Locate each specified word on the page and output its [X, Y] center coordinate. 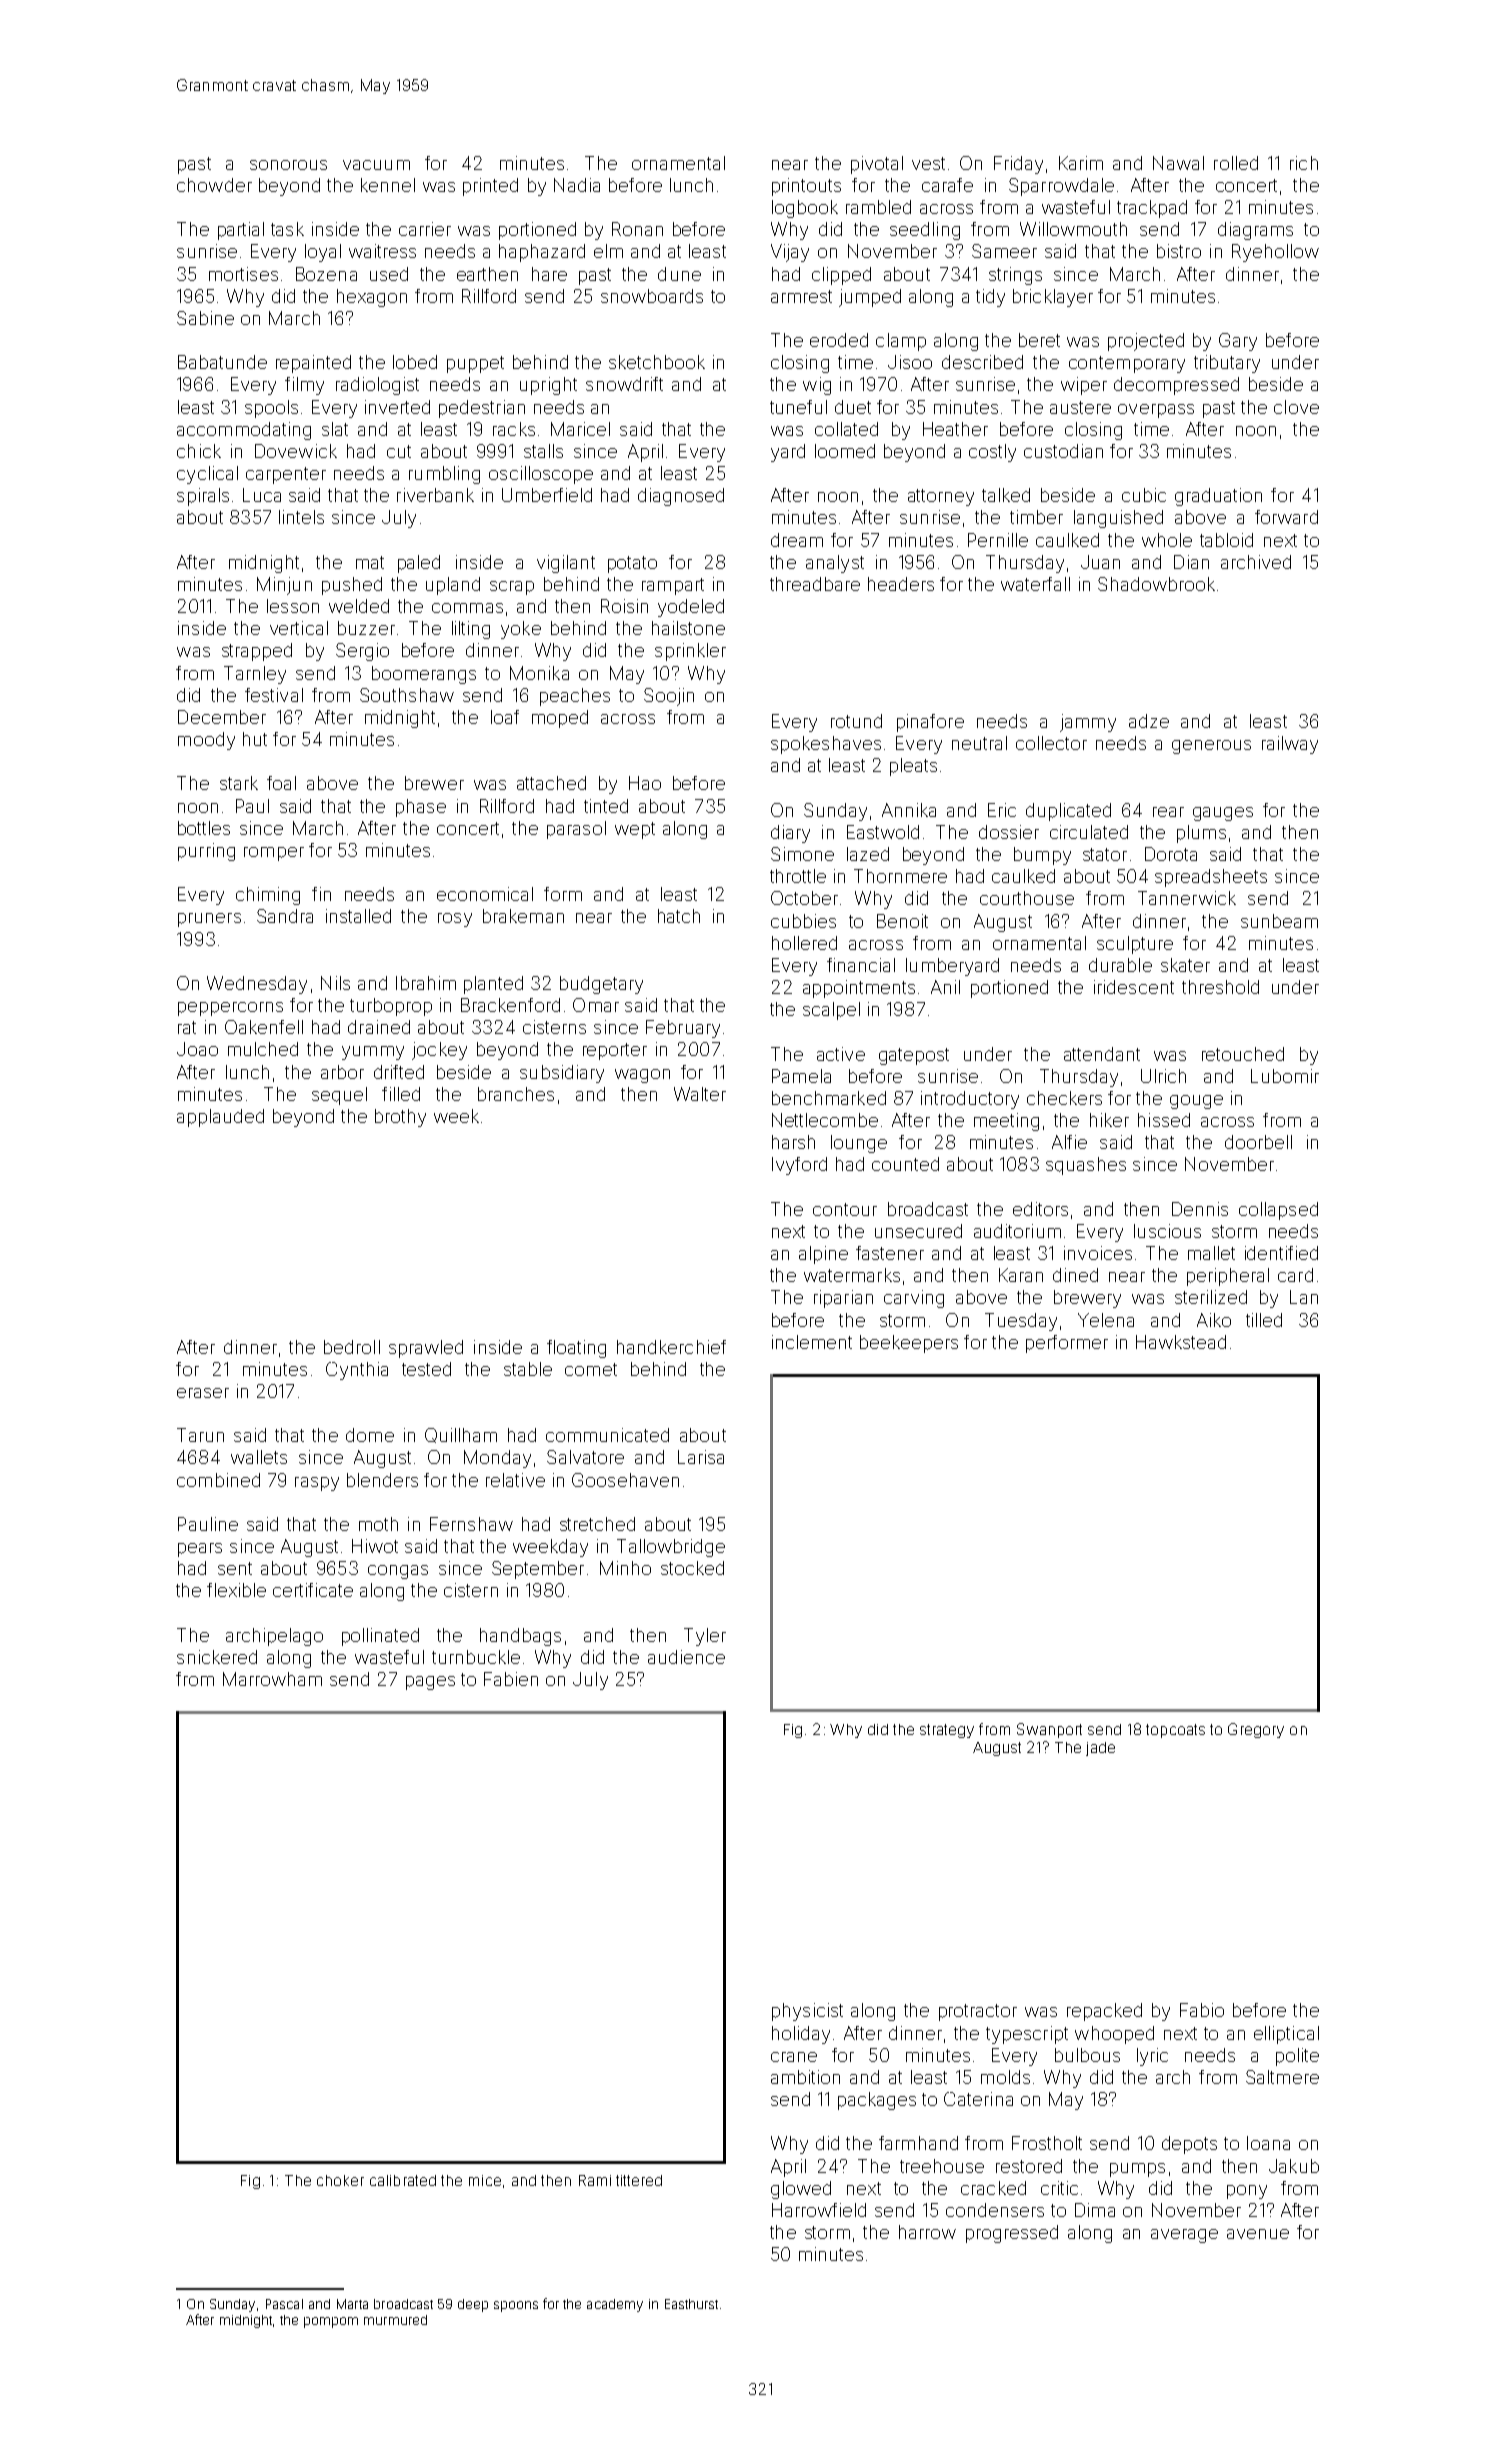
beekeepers [909, 1344]
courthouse [1027, 898]
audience [686, 1657]
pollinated [380, 1637]
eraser [203, 1393]
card [1295, 1275]
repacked [1104, 2012]
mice [485, 2180]
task [287, 229]
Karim [1081, 163]
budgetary [601, 985]
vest [928, 163]
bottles [204, 828]
